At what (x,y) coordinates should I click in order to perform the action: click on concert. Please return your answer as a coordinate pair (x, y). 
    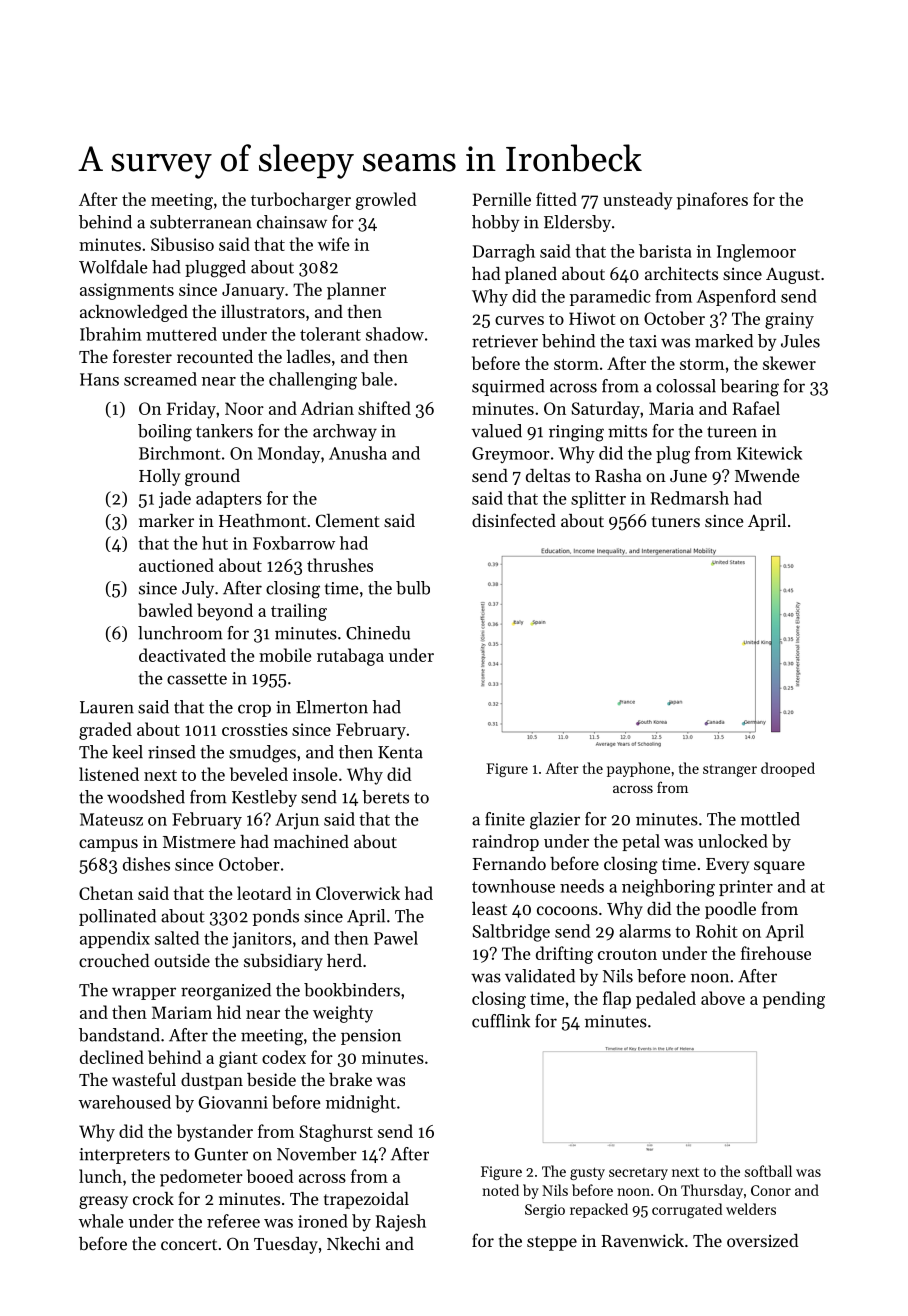
    Looking at the image, I should click on (189, 1244).
